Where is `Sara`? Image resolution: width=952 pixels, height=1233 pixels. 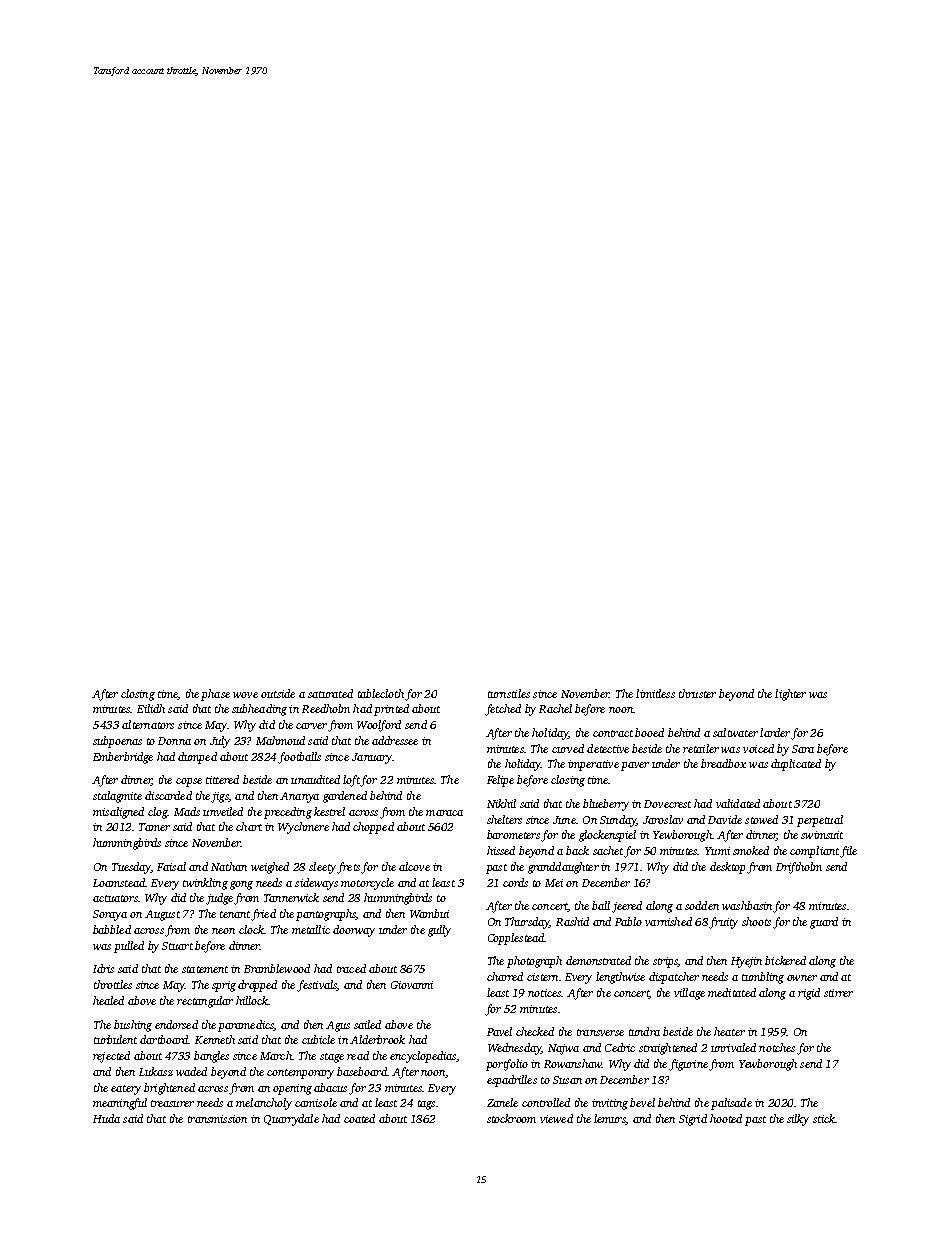 Sara is located at coordinates (803, 749).
